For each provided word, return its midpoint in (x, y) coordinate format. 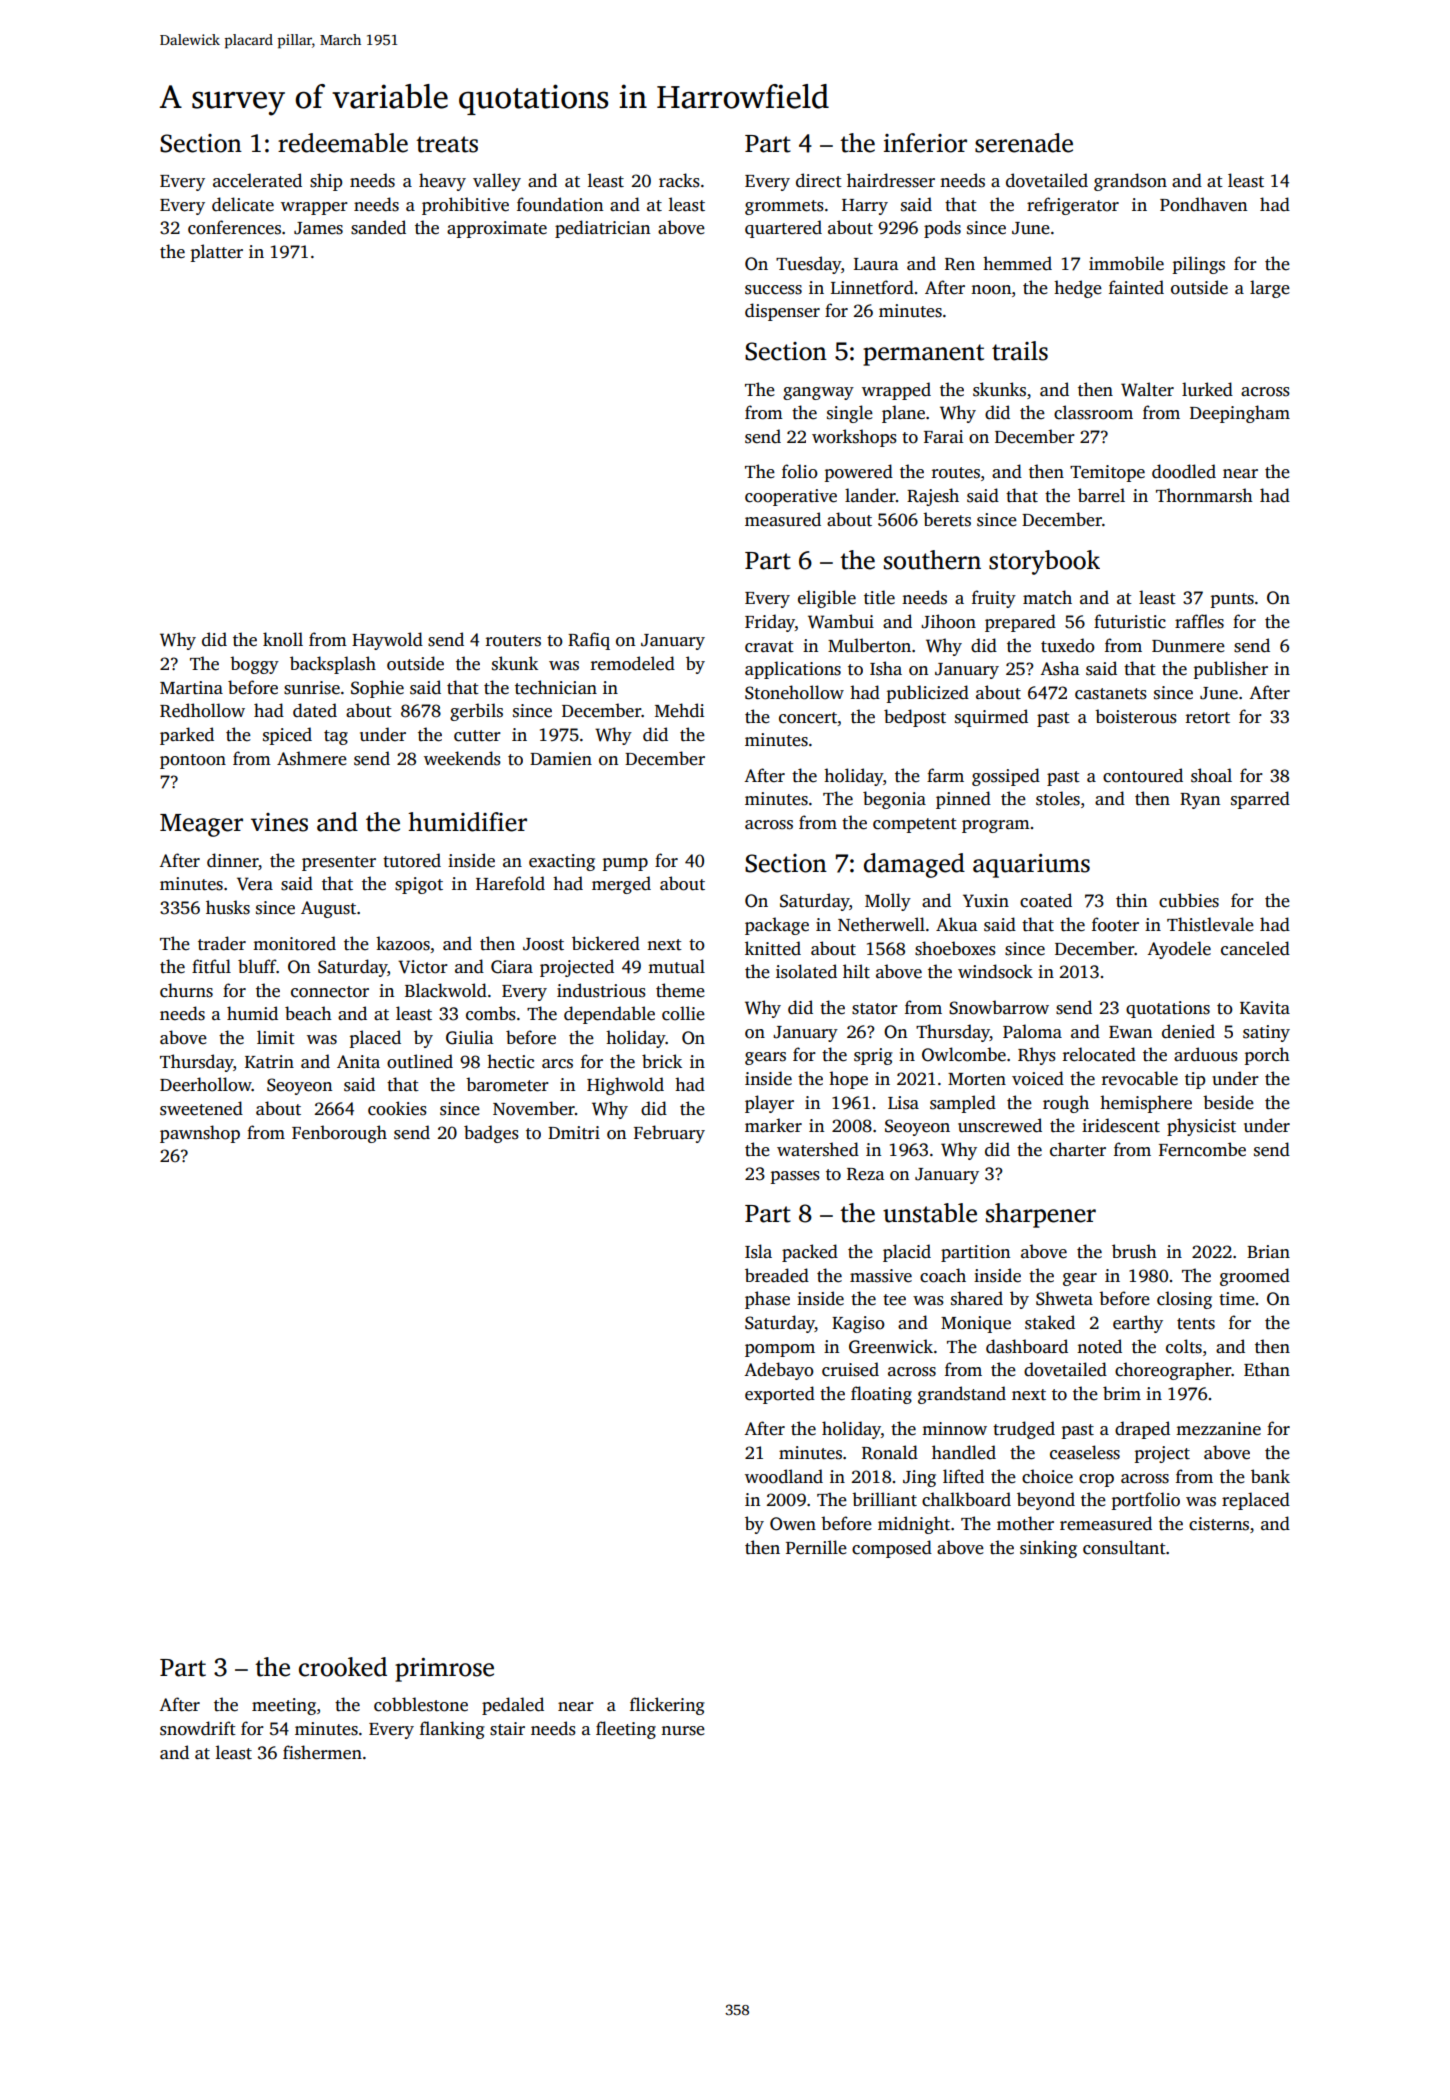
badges (491, 1134)
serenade (1024, 143)
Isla (758, 1251)
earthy (1138, 1324)
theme (680, 990)
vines (279, 822)
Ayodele (1179, 950)
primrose (444, 1670)
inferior (925, 143)
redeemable (343, 143)
